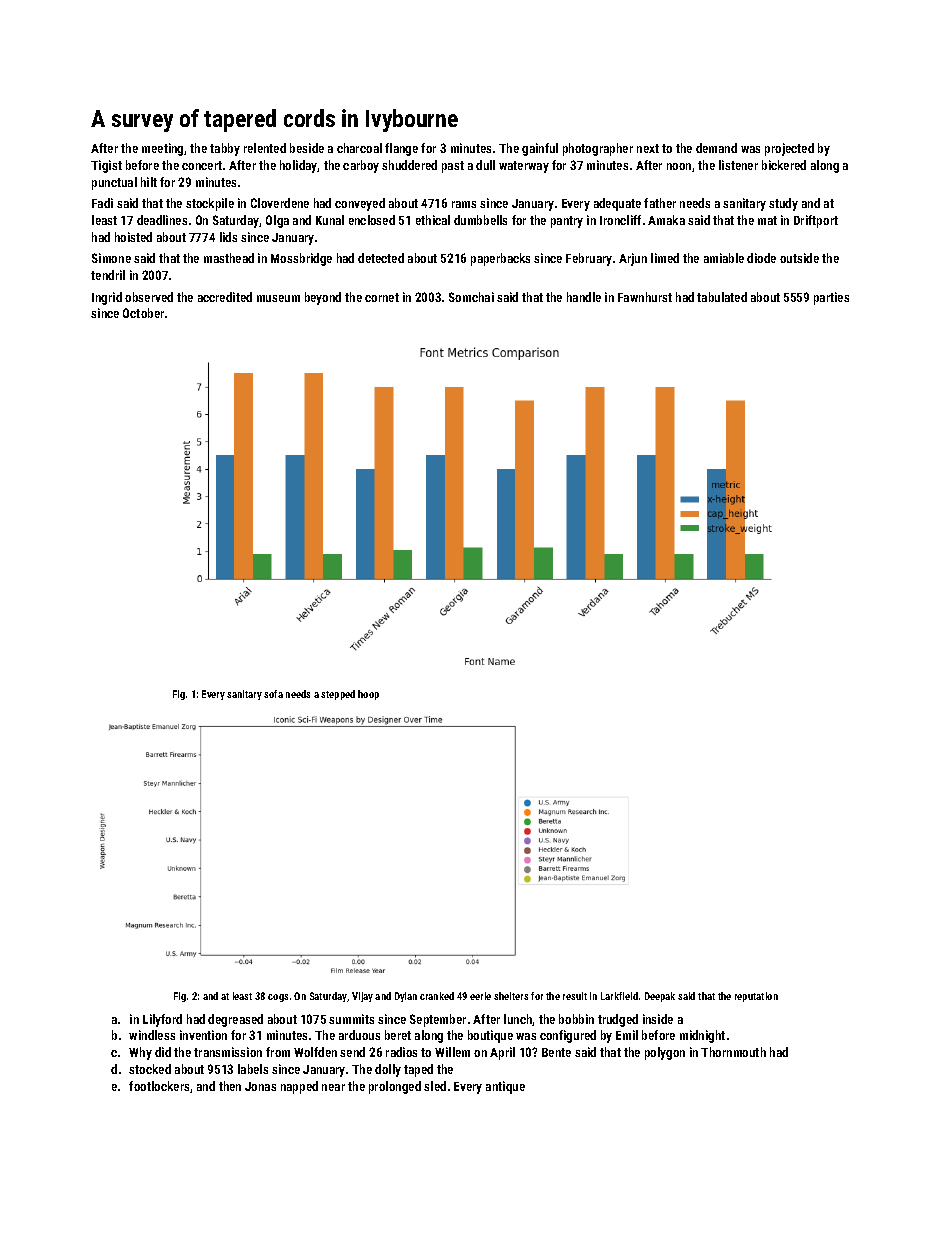 This page has height=1233, width=952. I want to click on stepped, so click(338, 695).
